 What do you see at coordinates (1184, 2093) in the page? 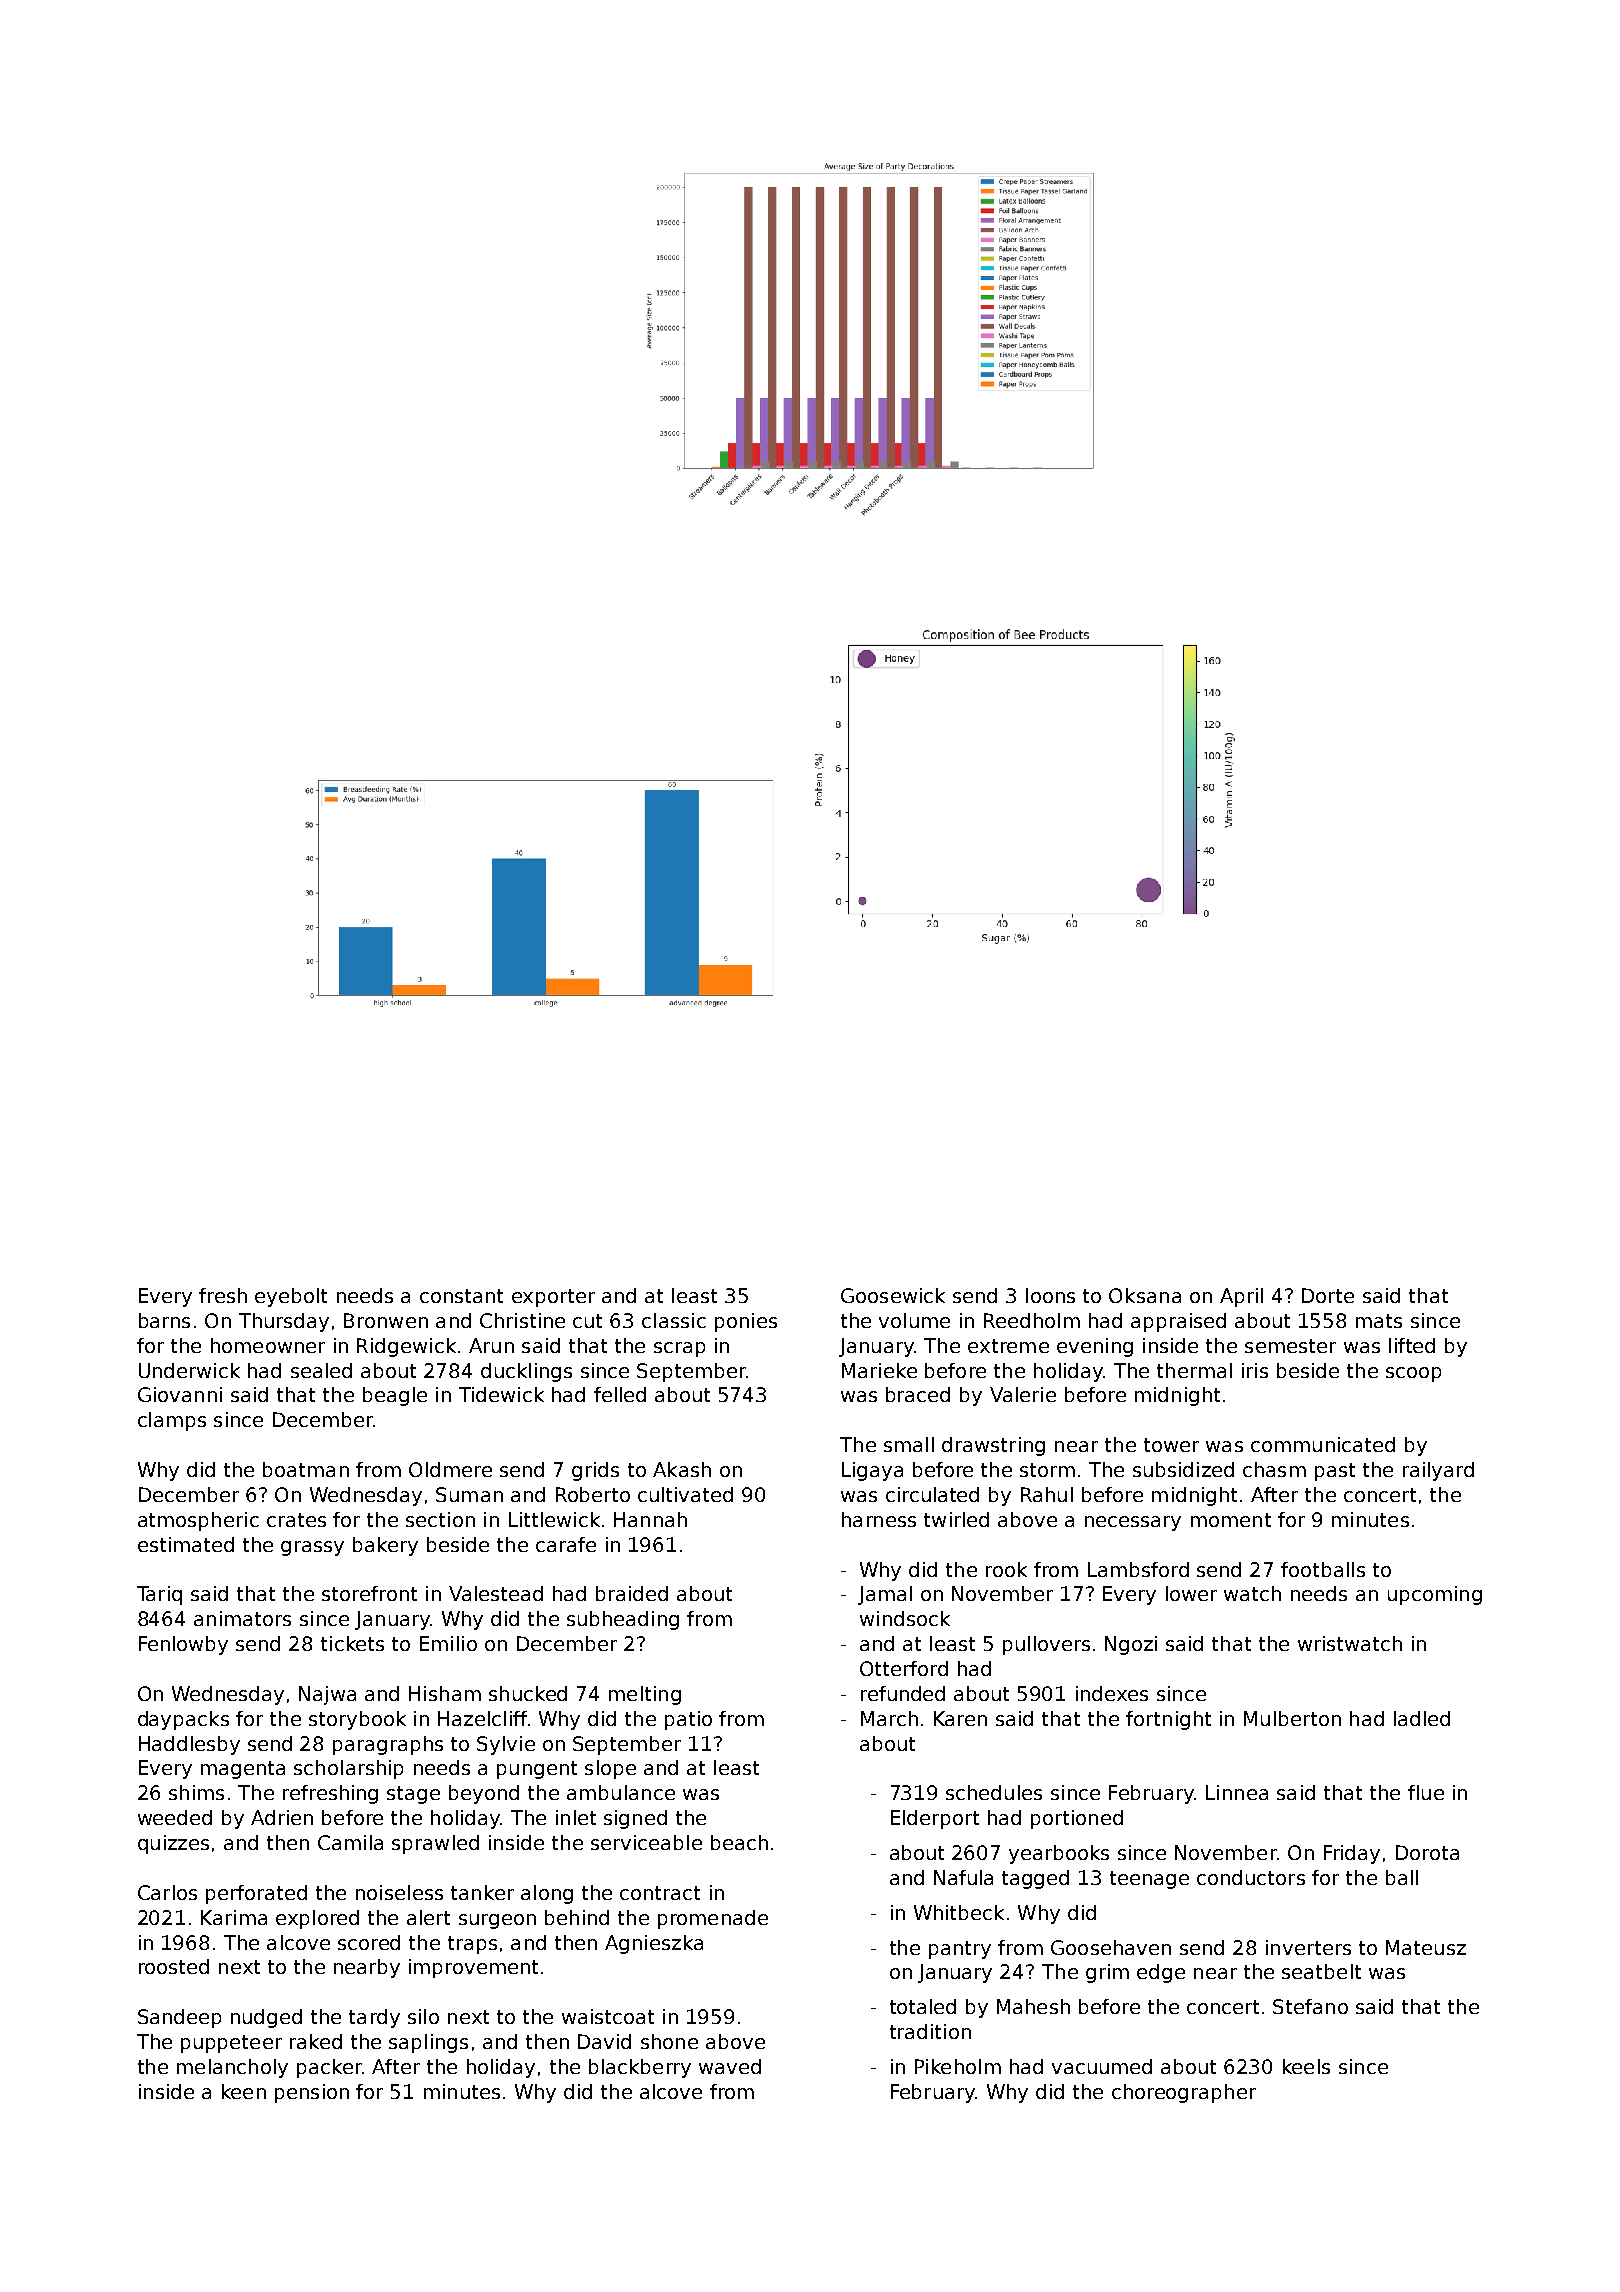
I see `choreographer` at bounding box center [1184, 2093].
